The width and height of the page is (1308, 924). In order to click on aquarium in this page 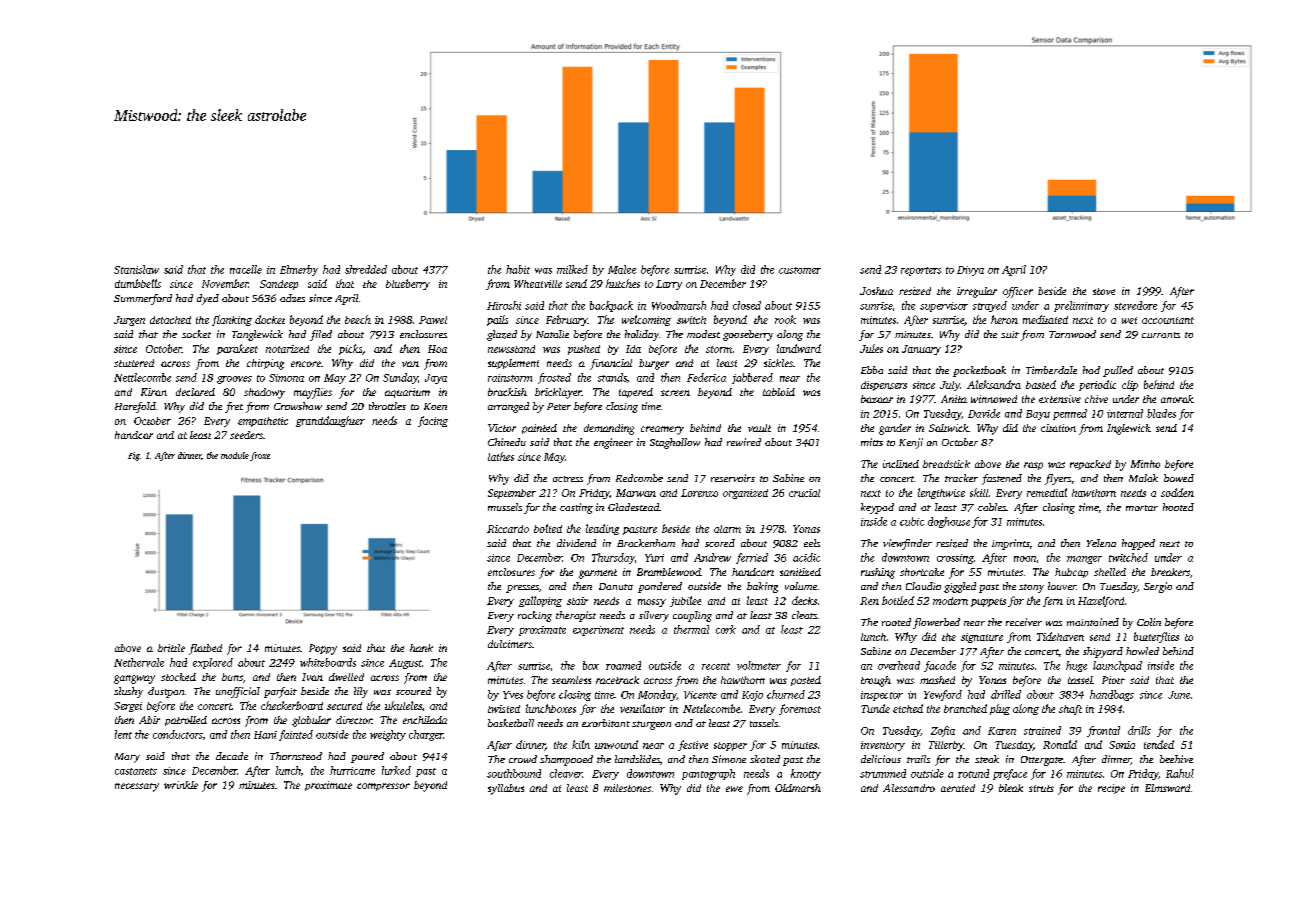, I will do `click(407, 393)`.
